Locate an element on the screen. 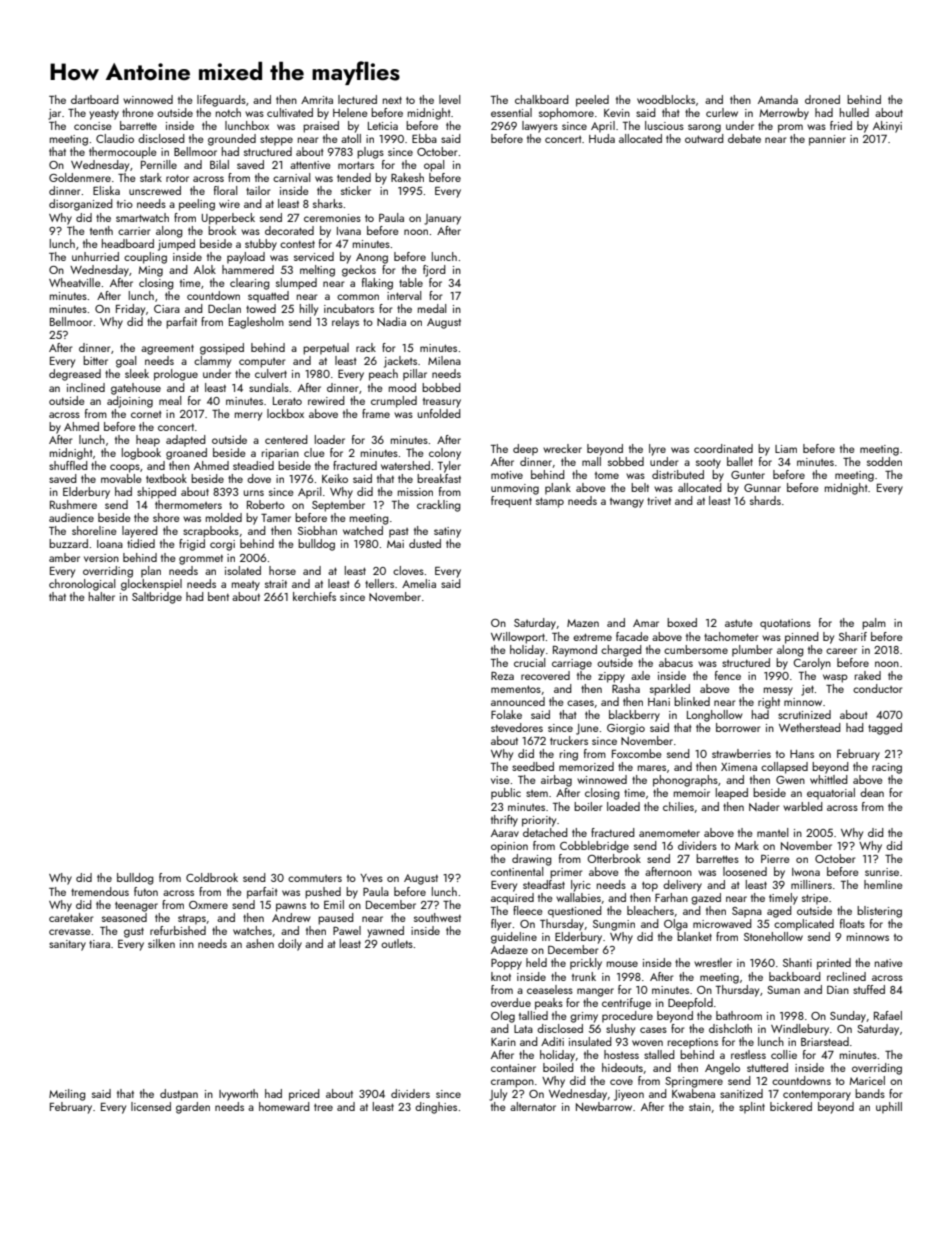 The height and width of the screenshot is (1233, 952). mission is located at coordinates (415, 492).
